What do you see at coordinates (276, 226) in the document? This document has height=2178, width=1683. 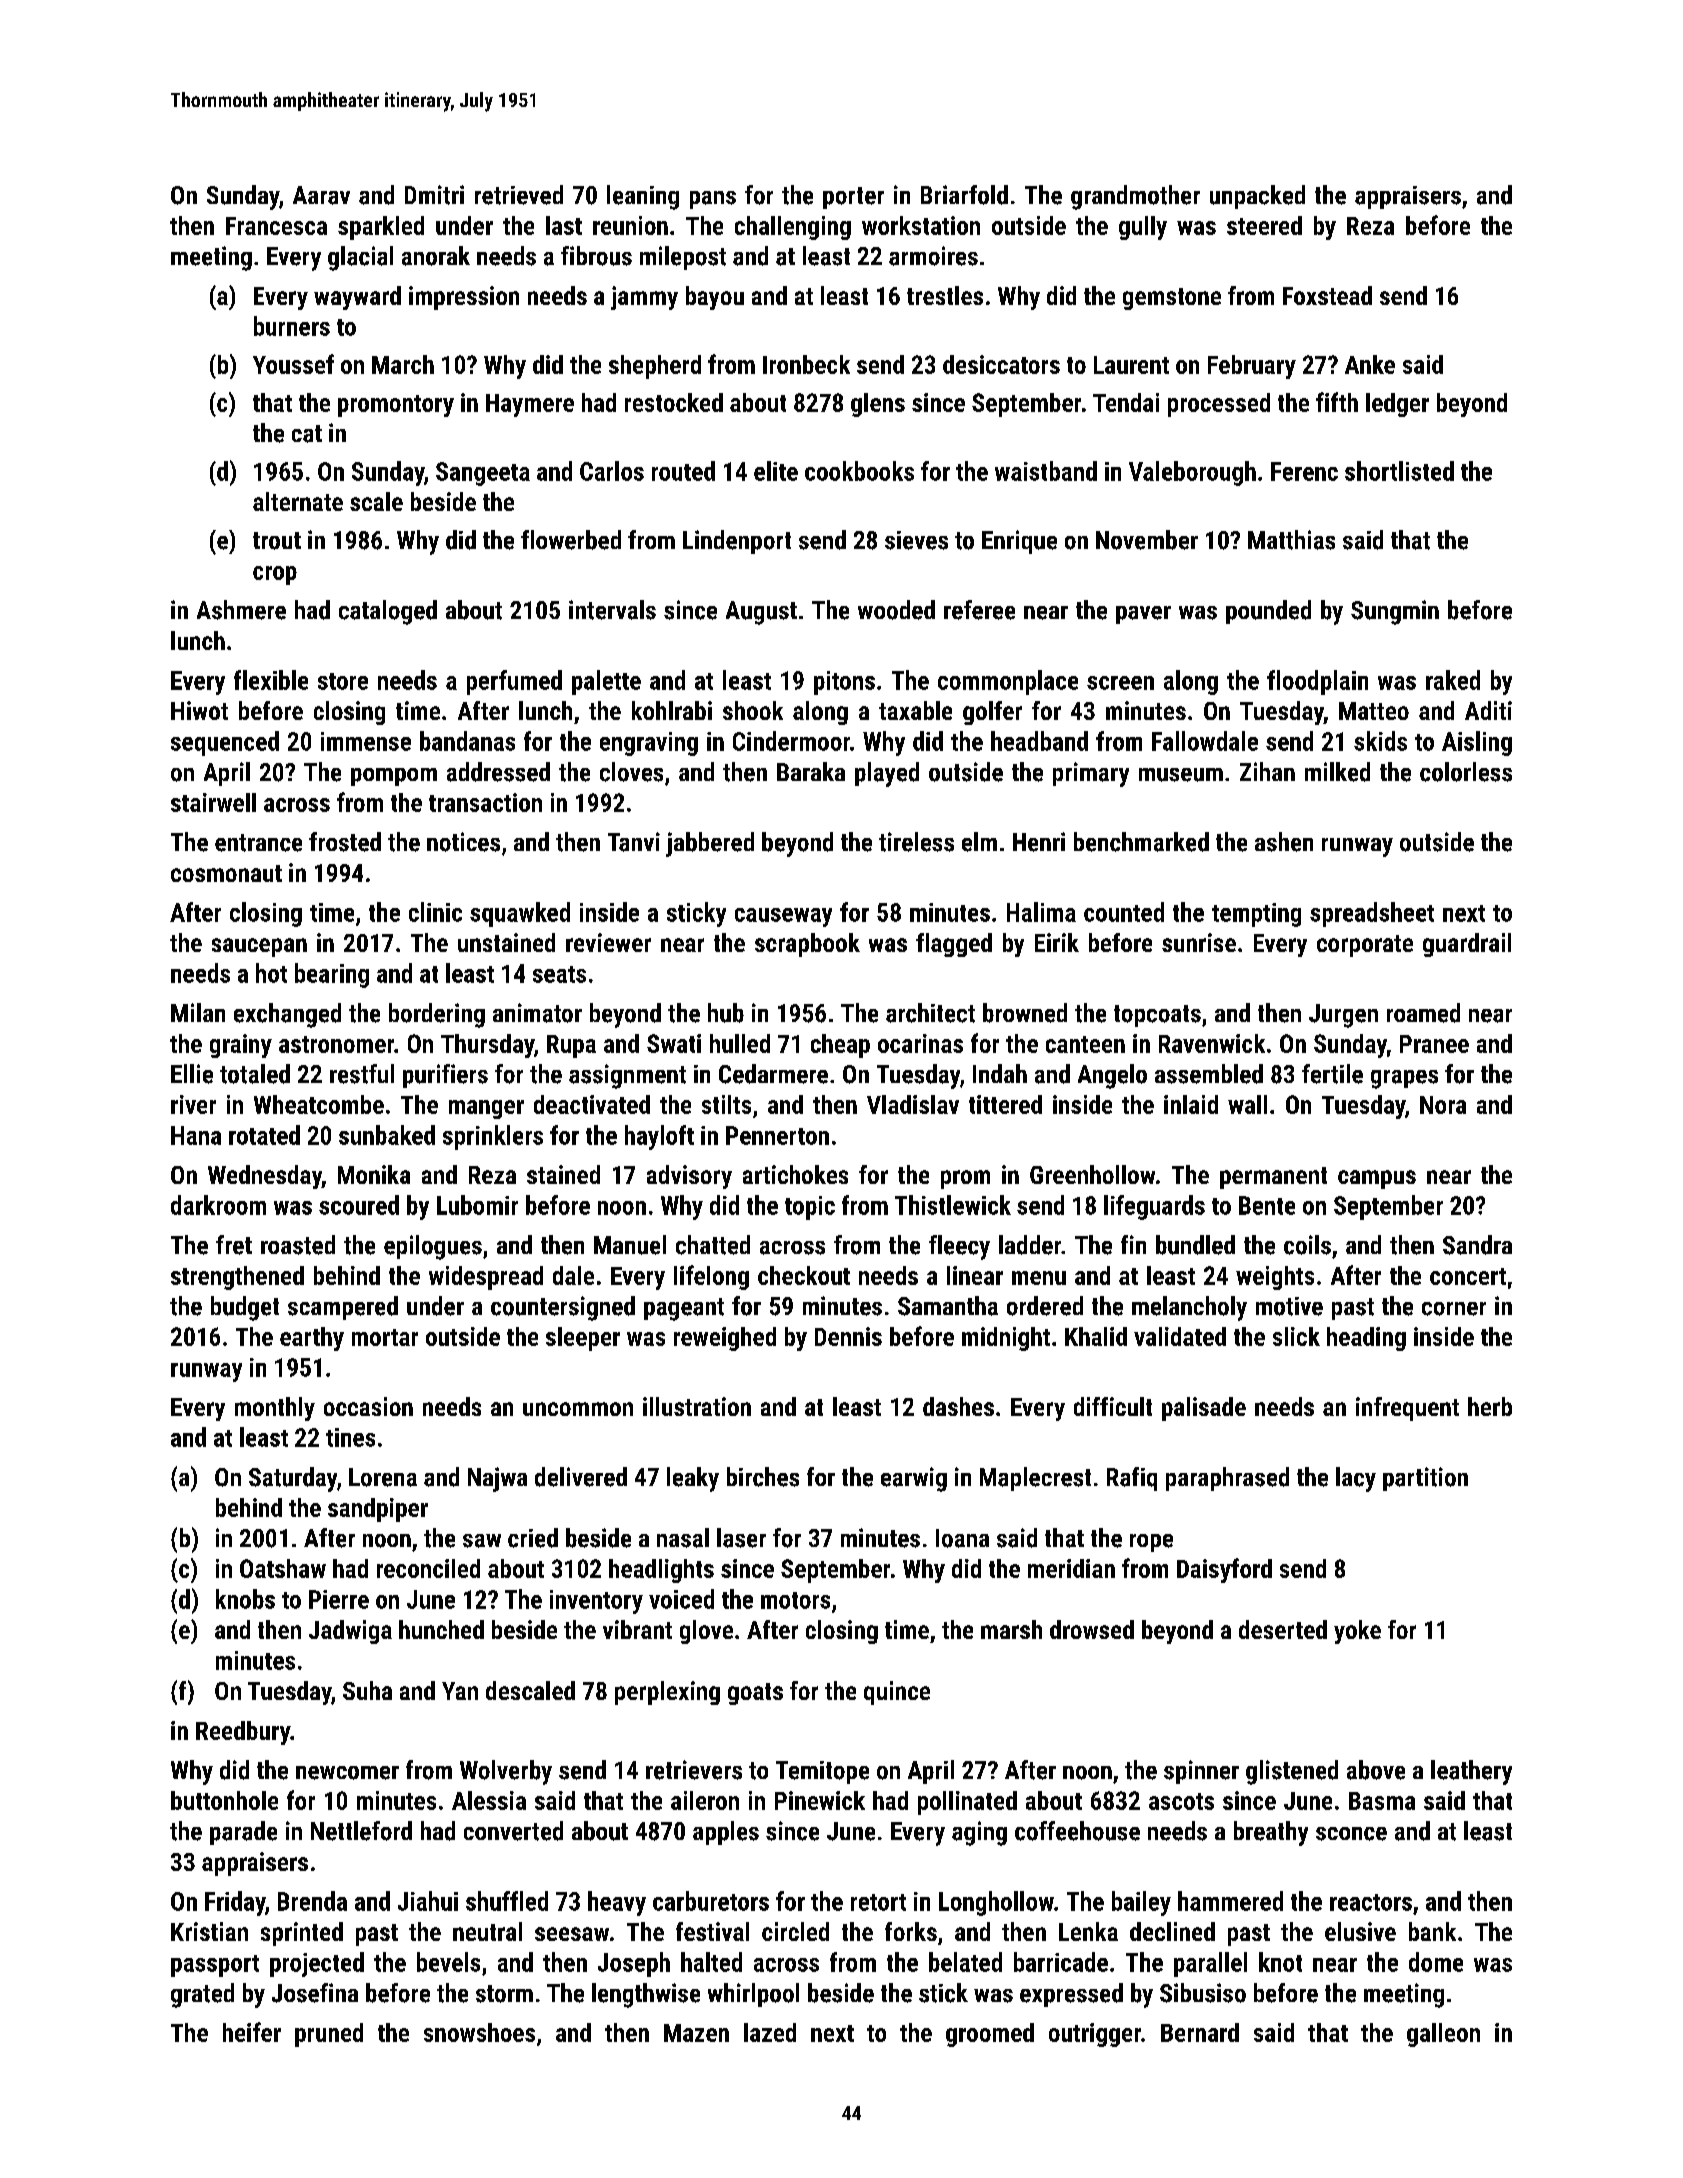 I see `Francesca` at bounding box center [276, 226].
